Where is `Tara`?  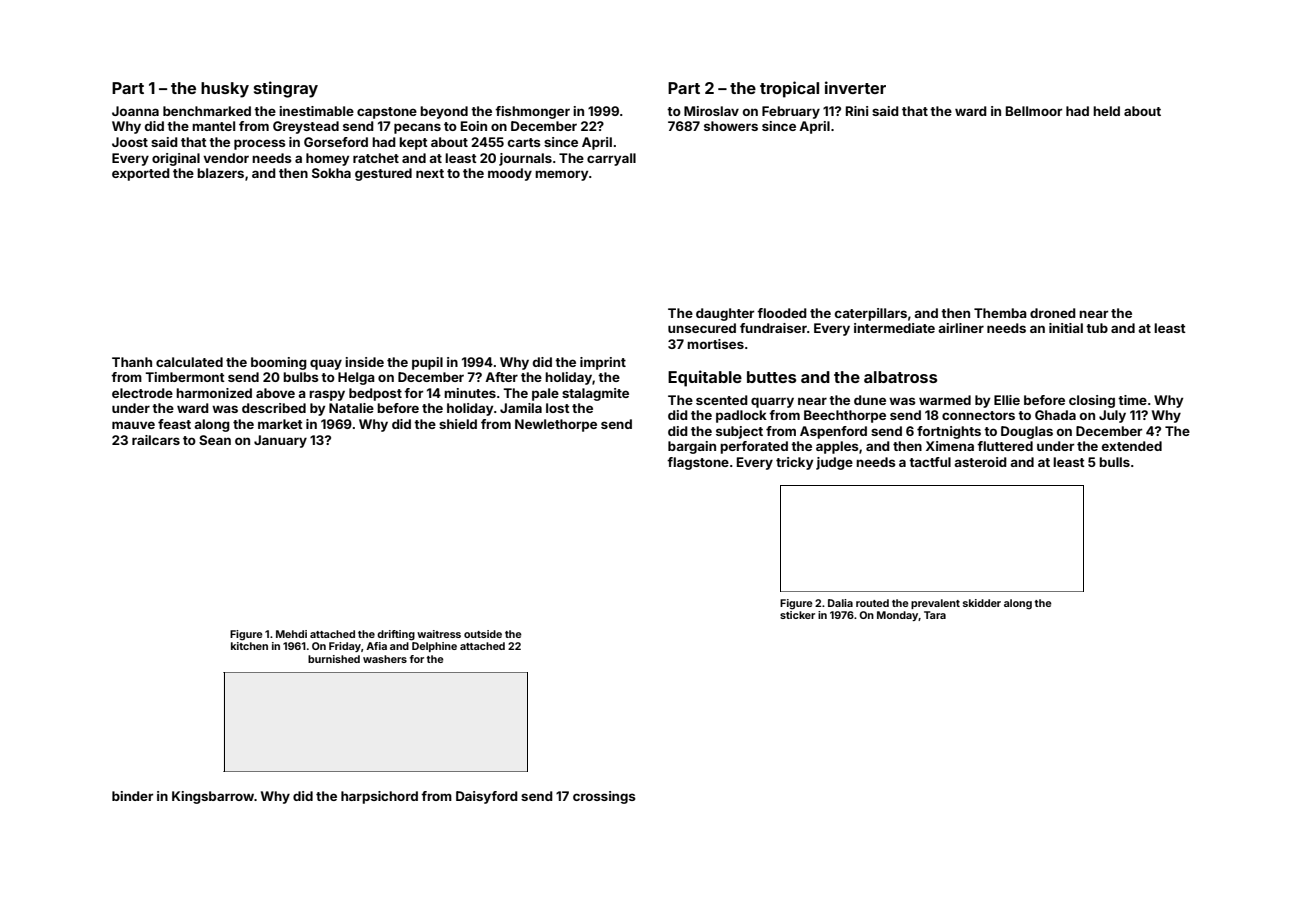
Tara is located at coordinates (935, 615).
